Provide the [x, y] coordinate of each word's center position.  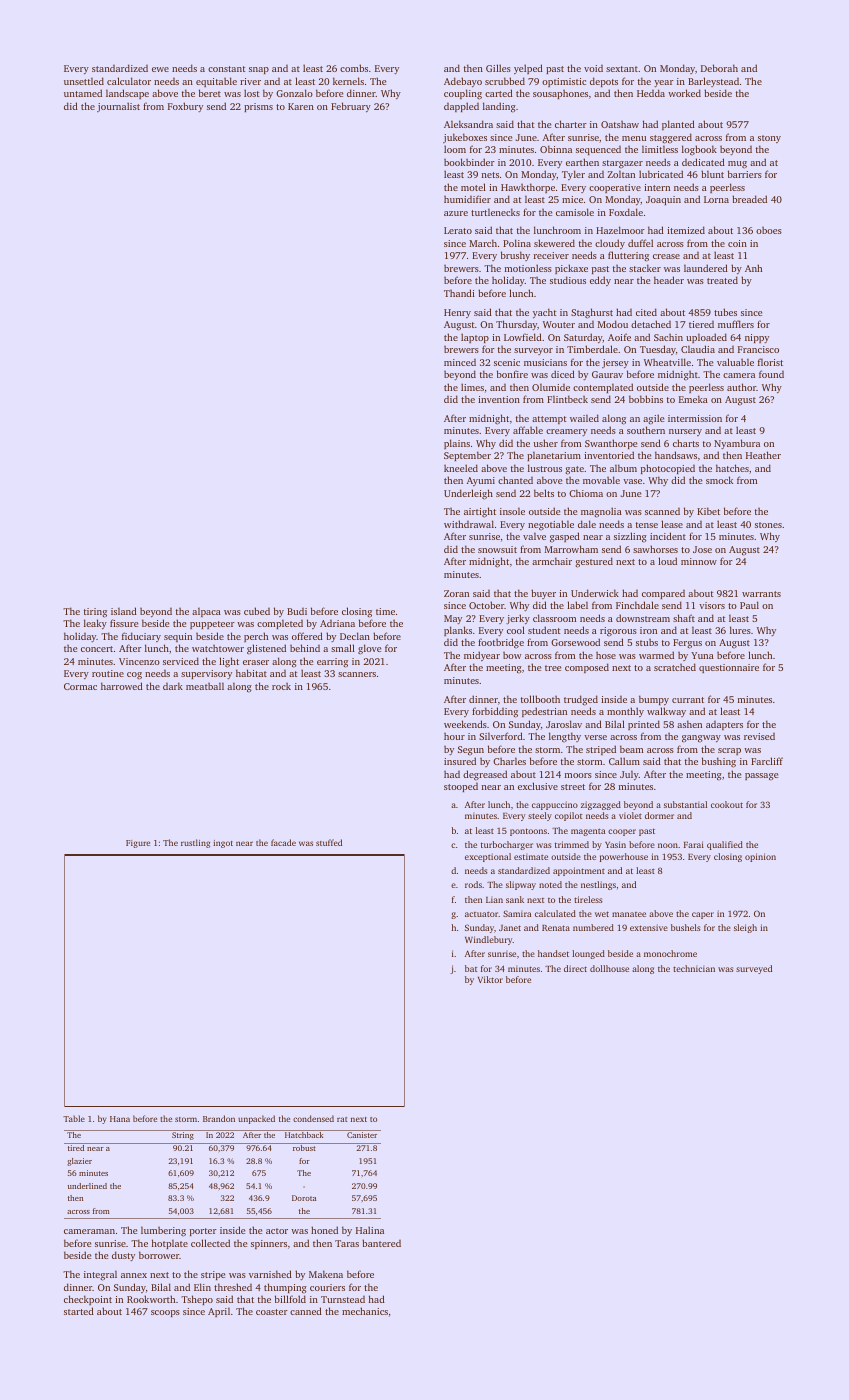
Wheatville [667, 362]
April [219, 1312]
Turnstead [343, 1299]
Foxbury [185, 107]
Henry [457, 313]
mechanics [365, 1311]
